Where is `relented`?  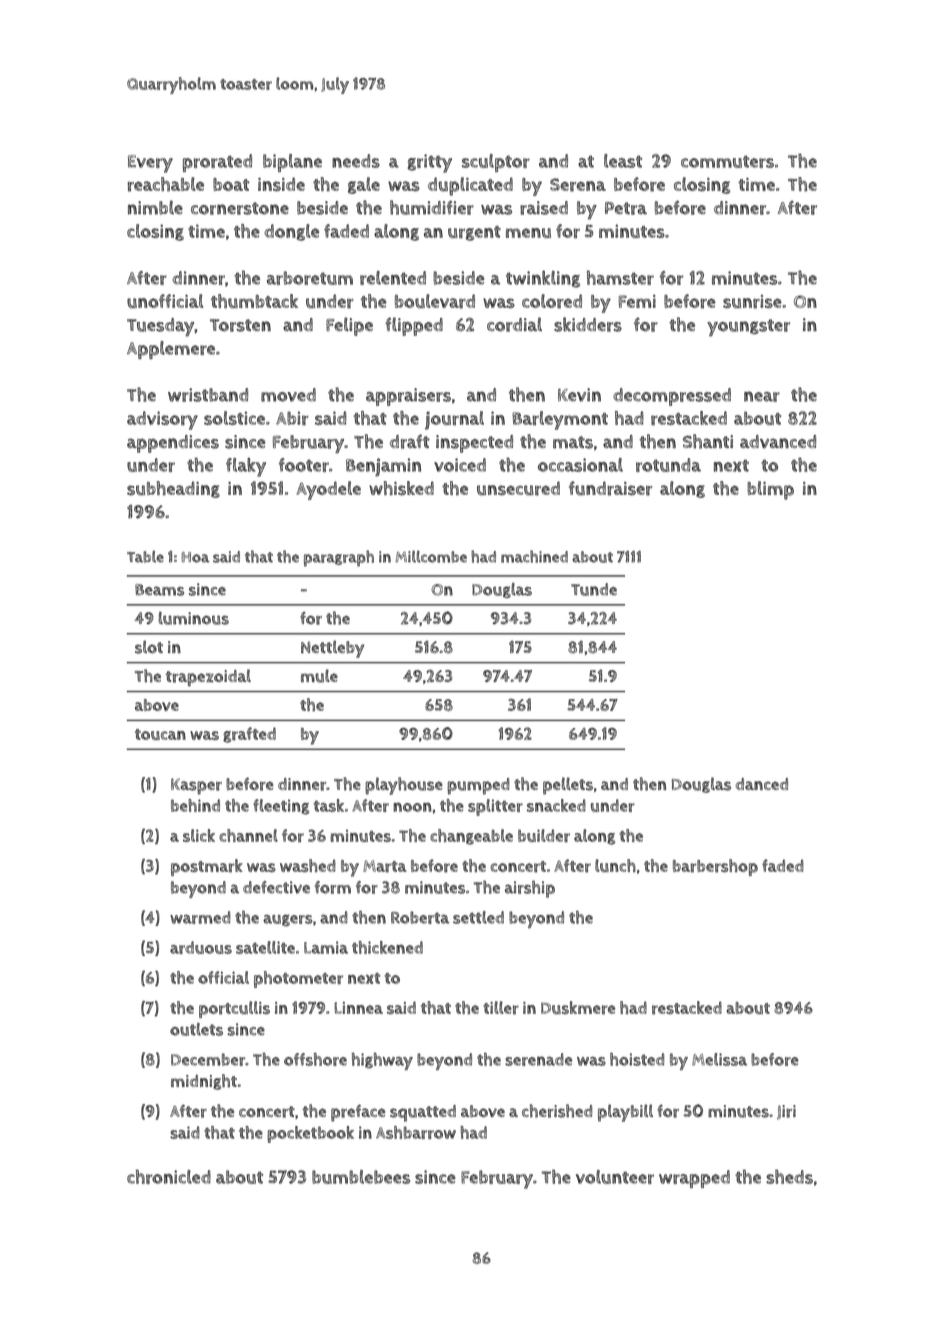 relented is located at coordinates (393, 278).
